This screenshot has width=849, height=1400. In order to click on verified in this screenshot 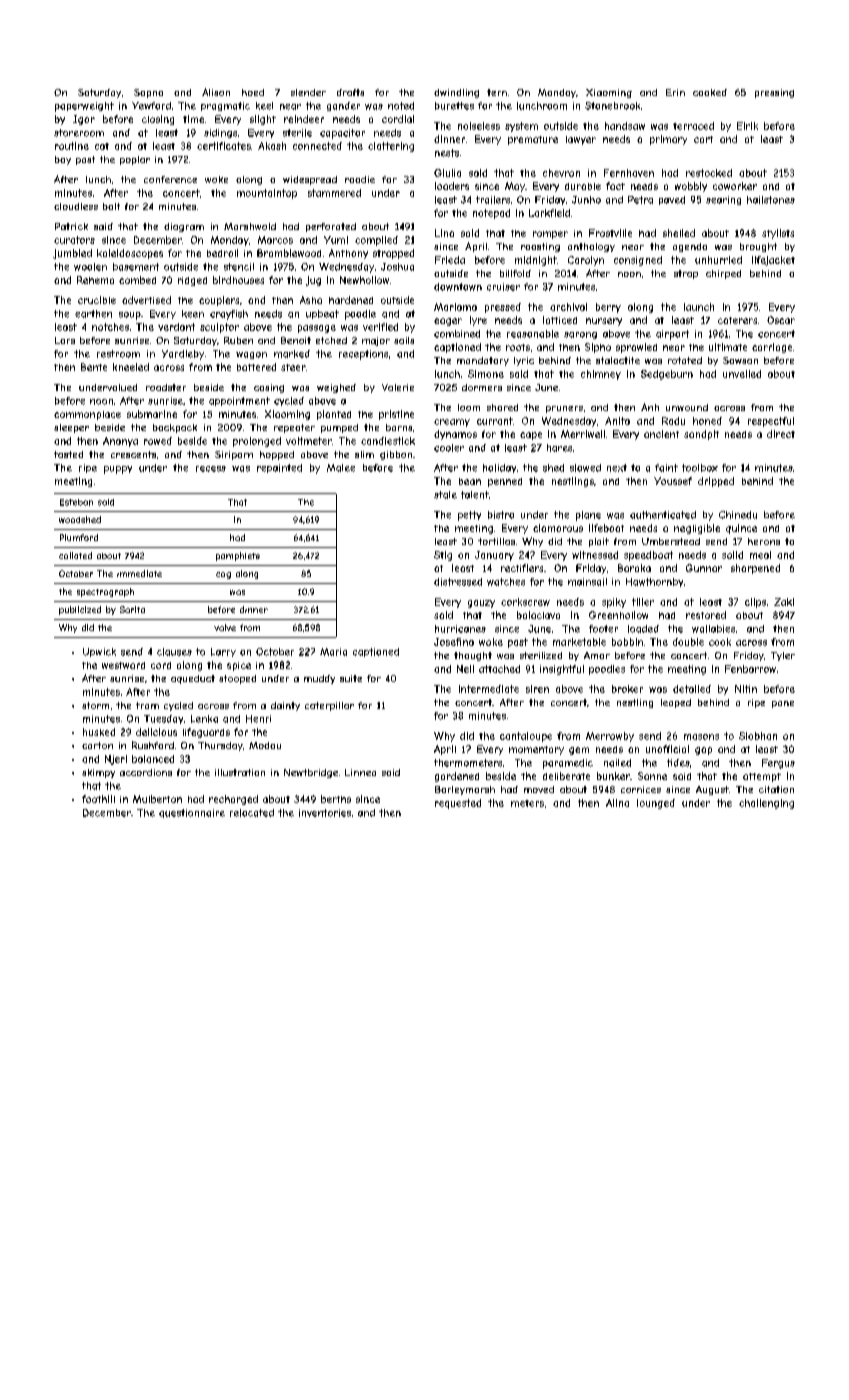, I will do `click(380, 327)`.
